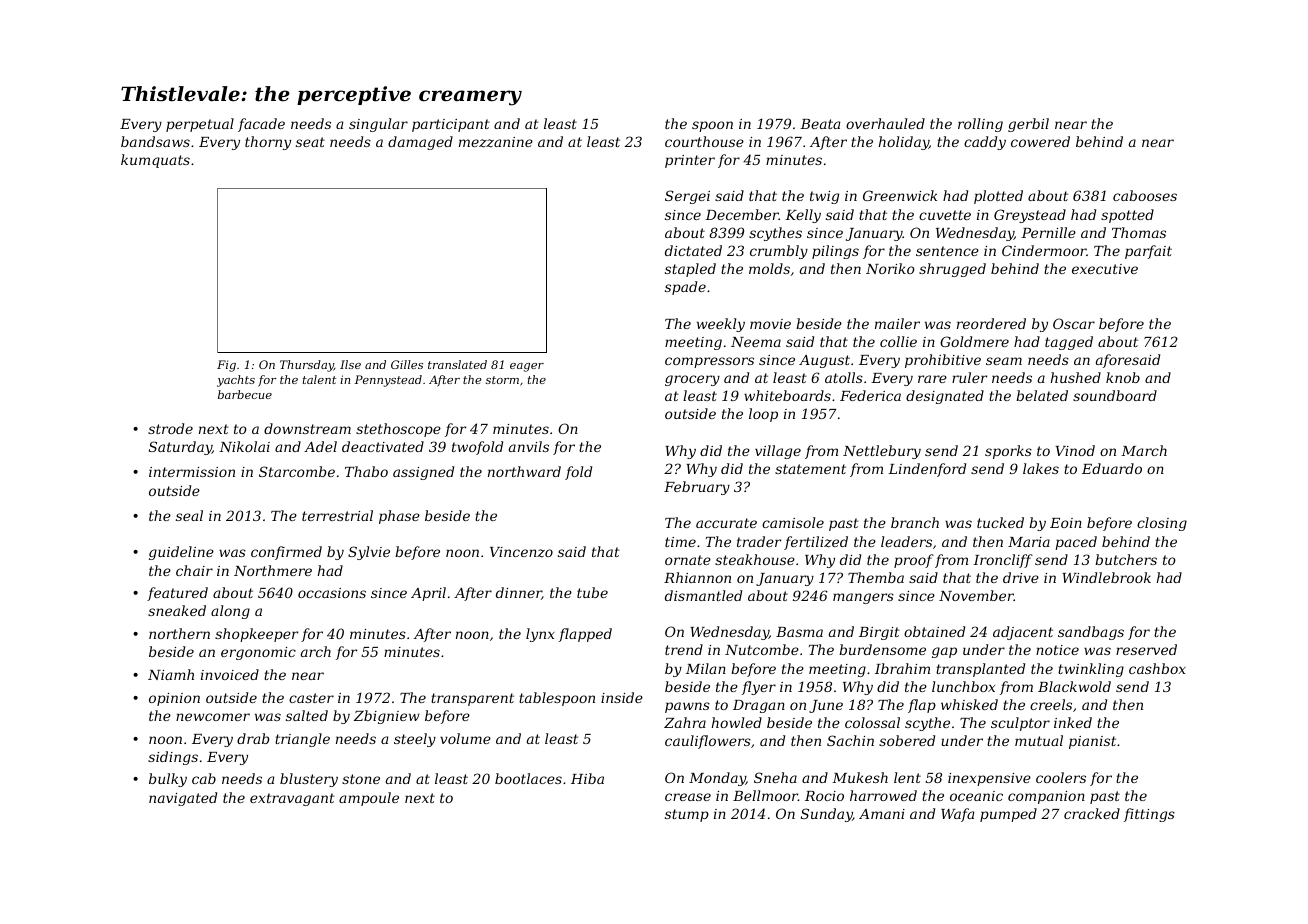 Image resolution: width=1308 pixels, height=924 pixels. I want to click on confirmed, so click(286, 553).
